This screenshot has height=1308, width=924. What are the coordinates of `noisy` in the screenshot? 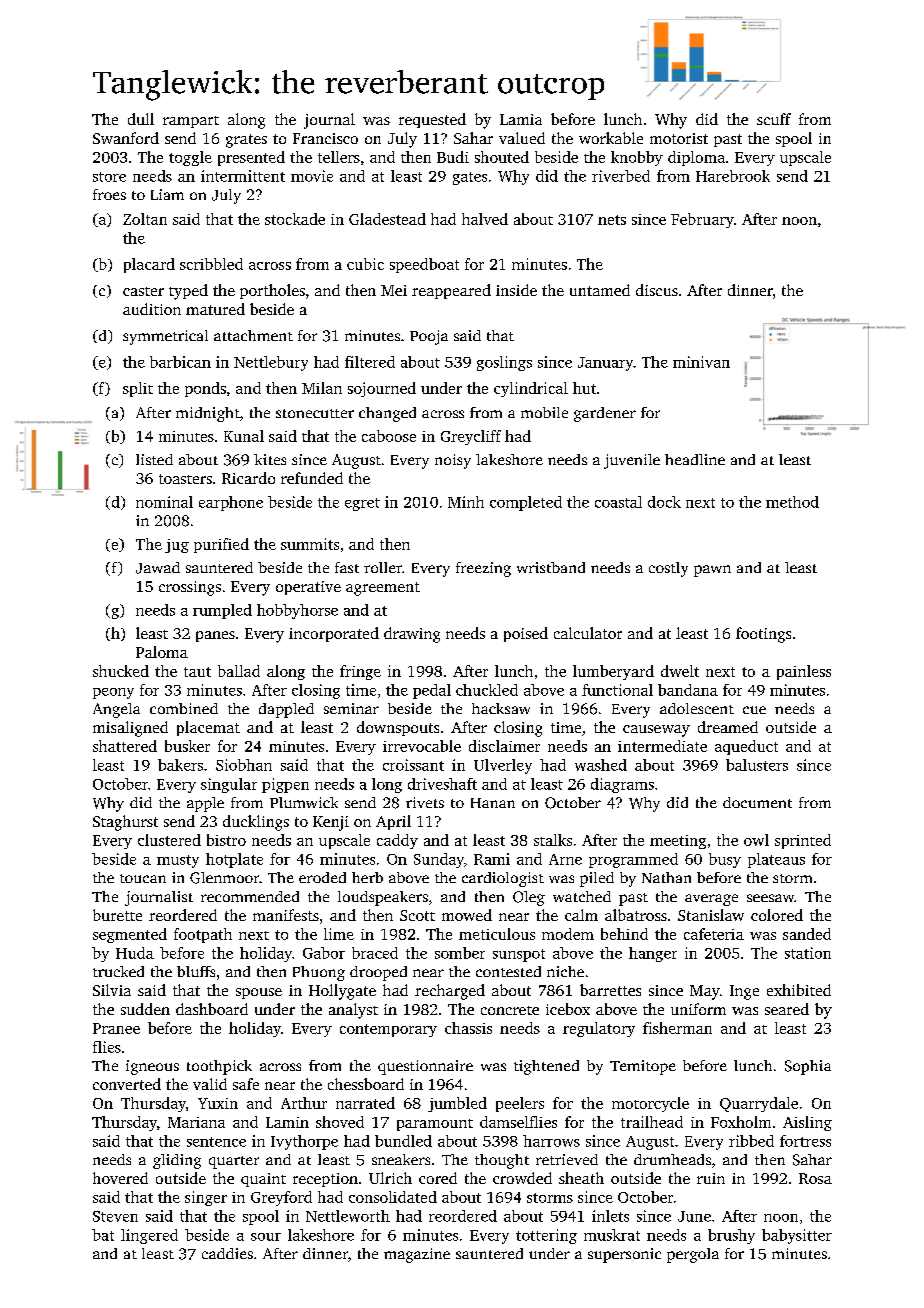 It's located at (453, 461).
